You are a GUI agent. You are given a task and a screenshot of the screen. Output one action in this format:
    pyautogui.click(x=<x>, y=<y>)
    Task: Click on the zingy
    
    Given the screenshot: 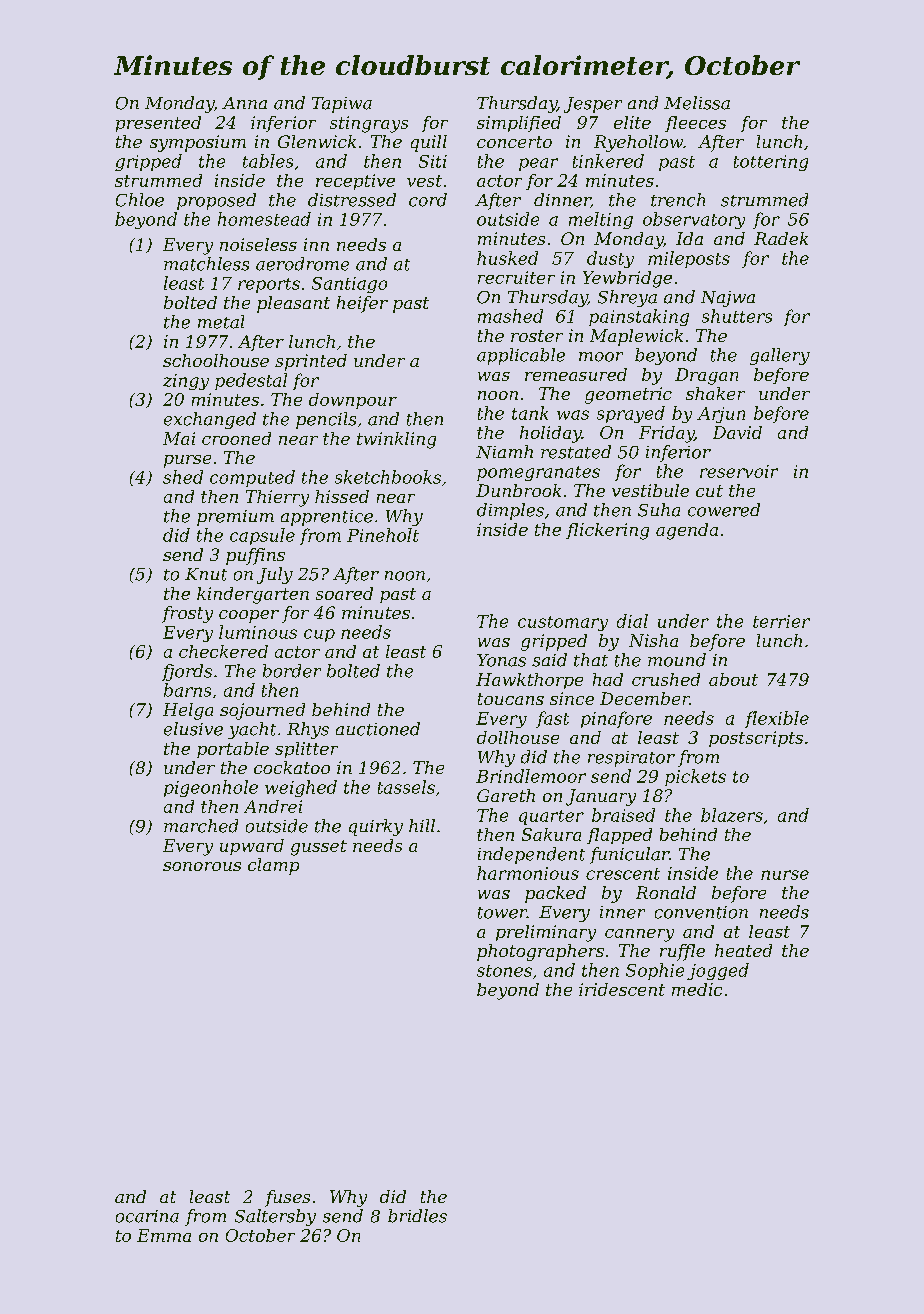 What is the action you would take?
    pyautogui.click(x=186, y=382)
